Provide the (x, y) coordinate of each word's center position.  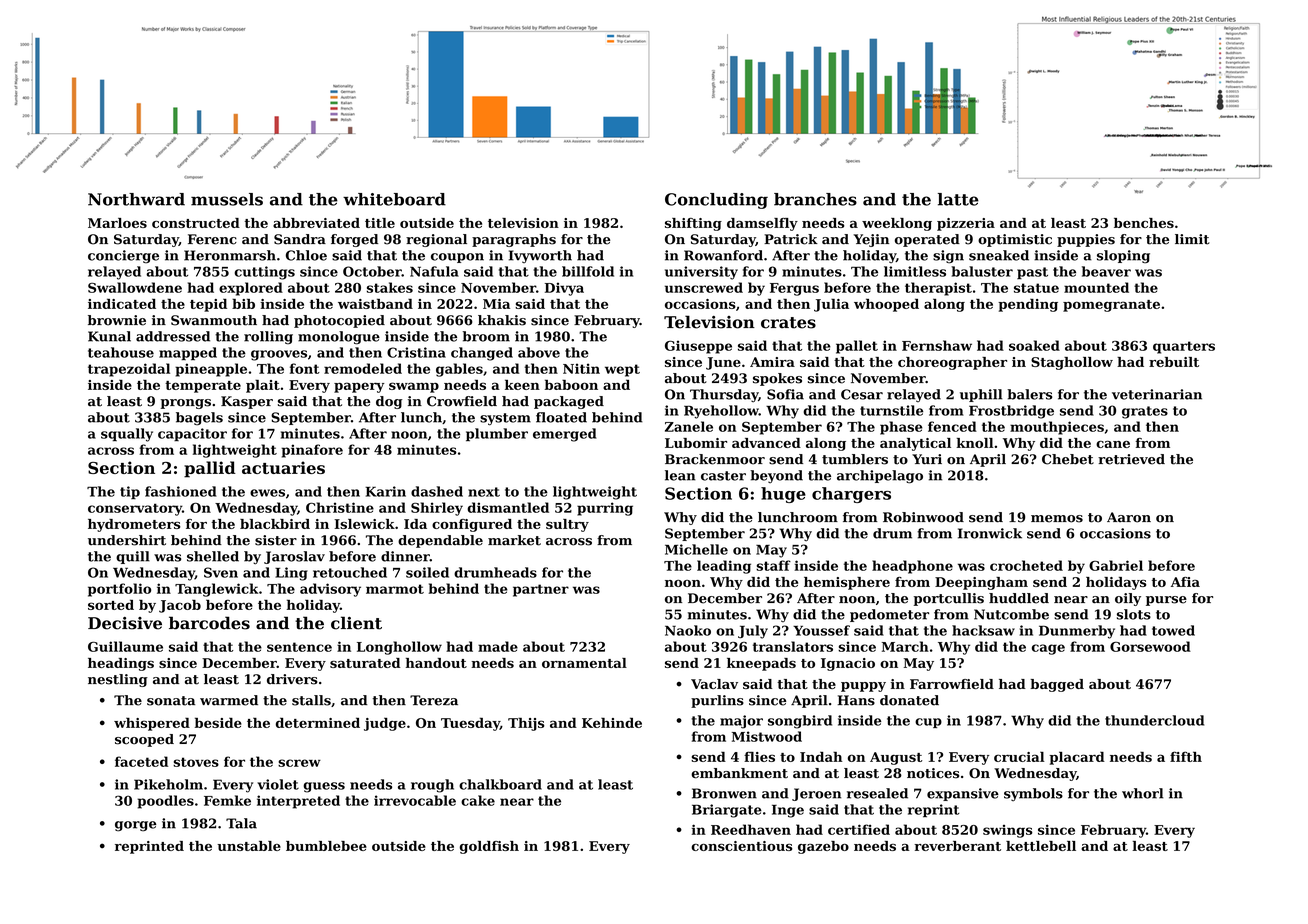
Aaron (1129, 517)
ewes (267, 493)
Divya (564, 289)
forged (354, 240)
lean (680, 475)
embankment (739, 773)
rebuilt (1174, 362)
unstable (249, 846)
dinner (405, 556)
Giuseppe (698, 347)
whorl (1142, 793)
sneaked (999, 255)
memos (1057, 519)
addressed (173, 336)
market (514, 540)
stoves (196, 762)
